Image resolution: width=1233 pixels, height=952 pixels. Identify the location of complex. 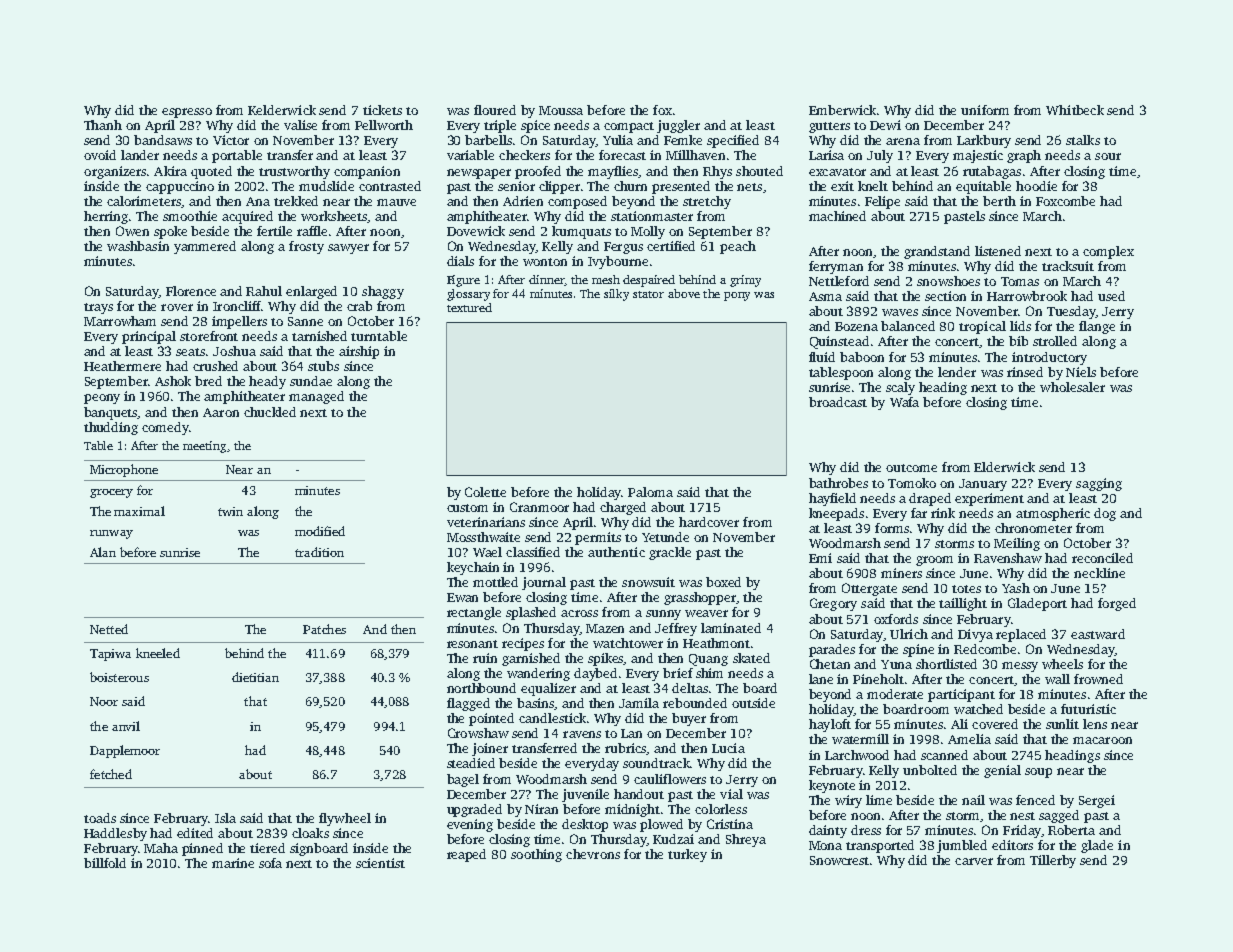
(1108, 252).
